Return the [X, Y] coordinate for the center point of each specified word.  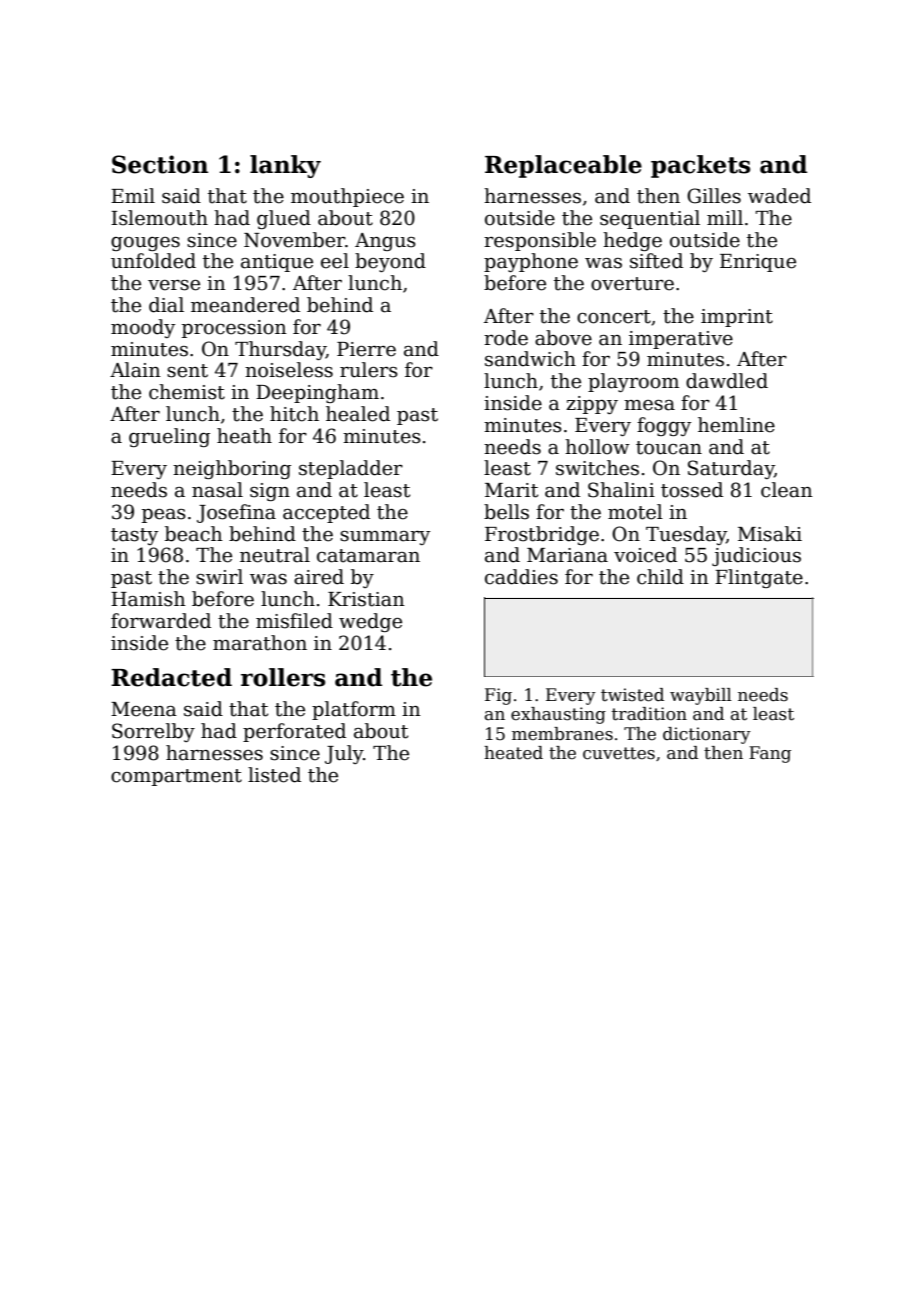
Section [160, 164]
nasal [217, 490]
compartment [176, 777]
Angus [385, 242]
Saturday [731, 469]
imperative [681, 340]
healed [358, 414]
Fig [498, 696]
